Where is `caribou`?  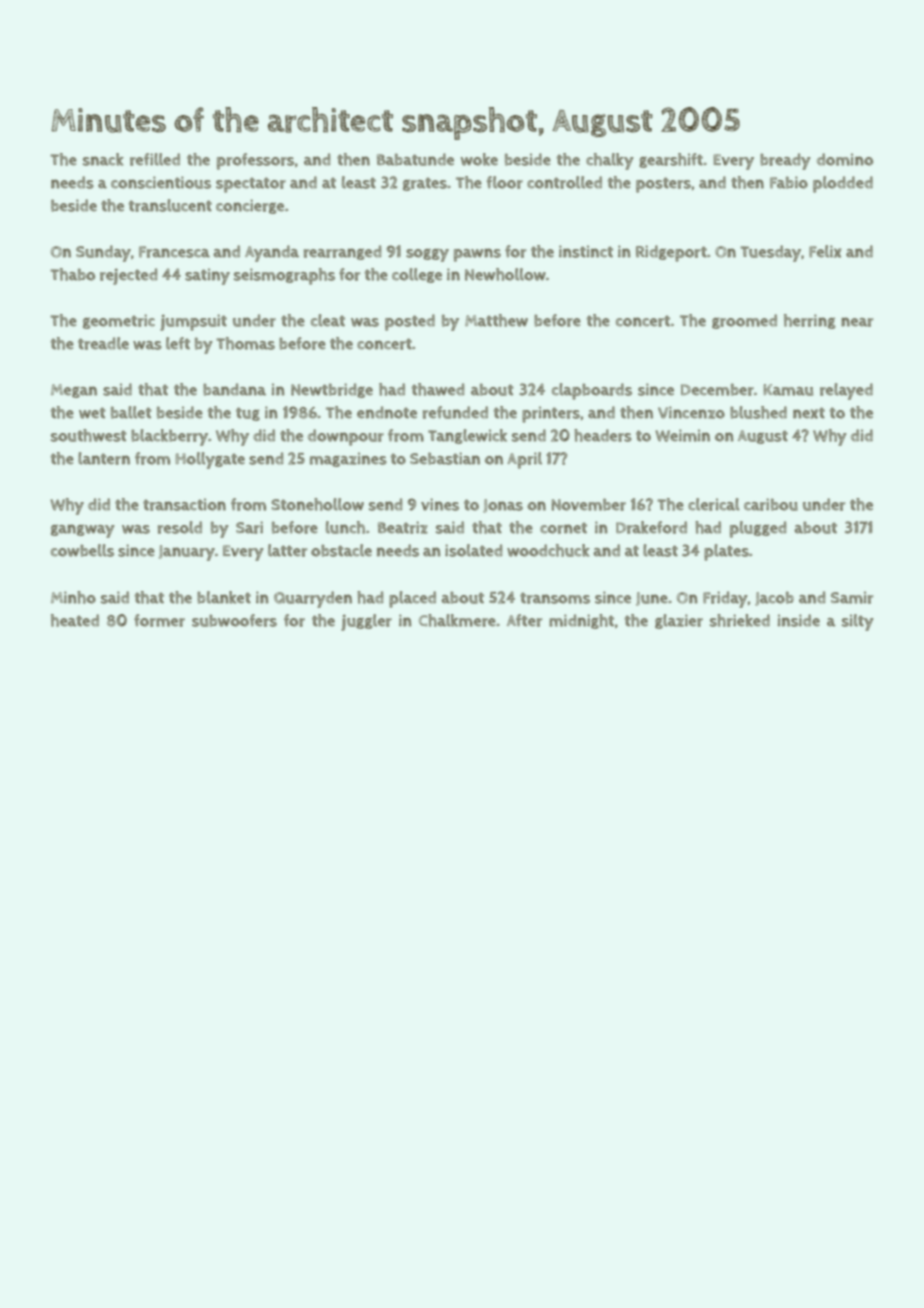 caribou is located at coordinates (771, 504).
